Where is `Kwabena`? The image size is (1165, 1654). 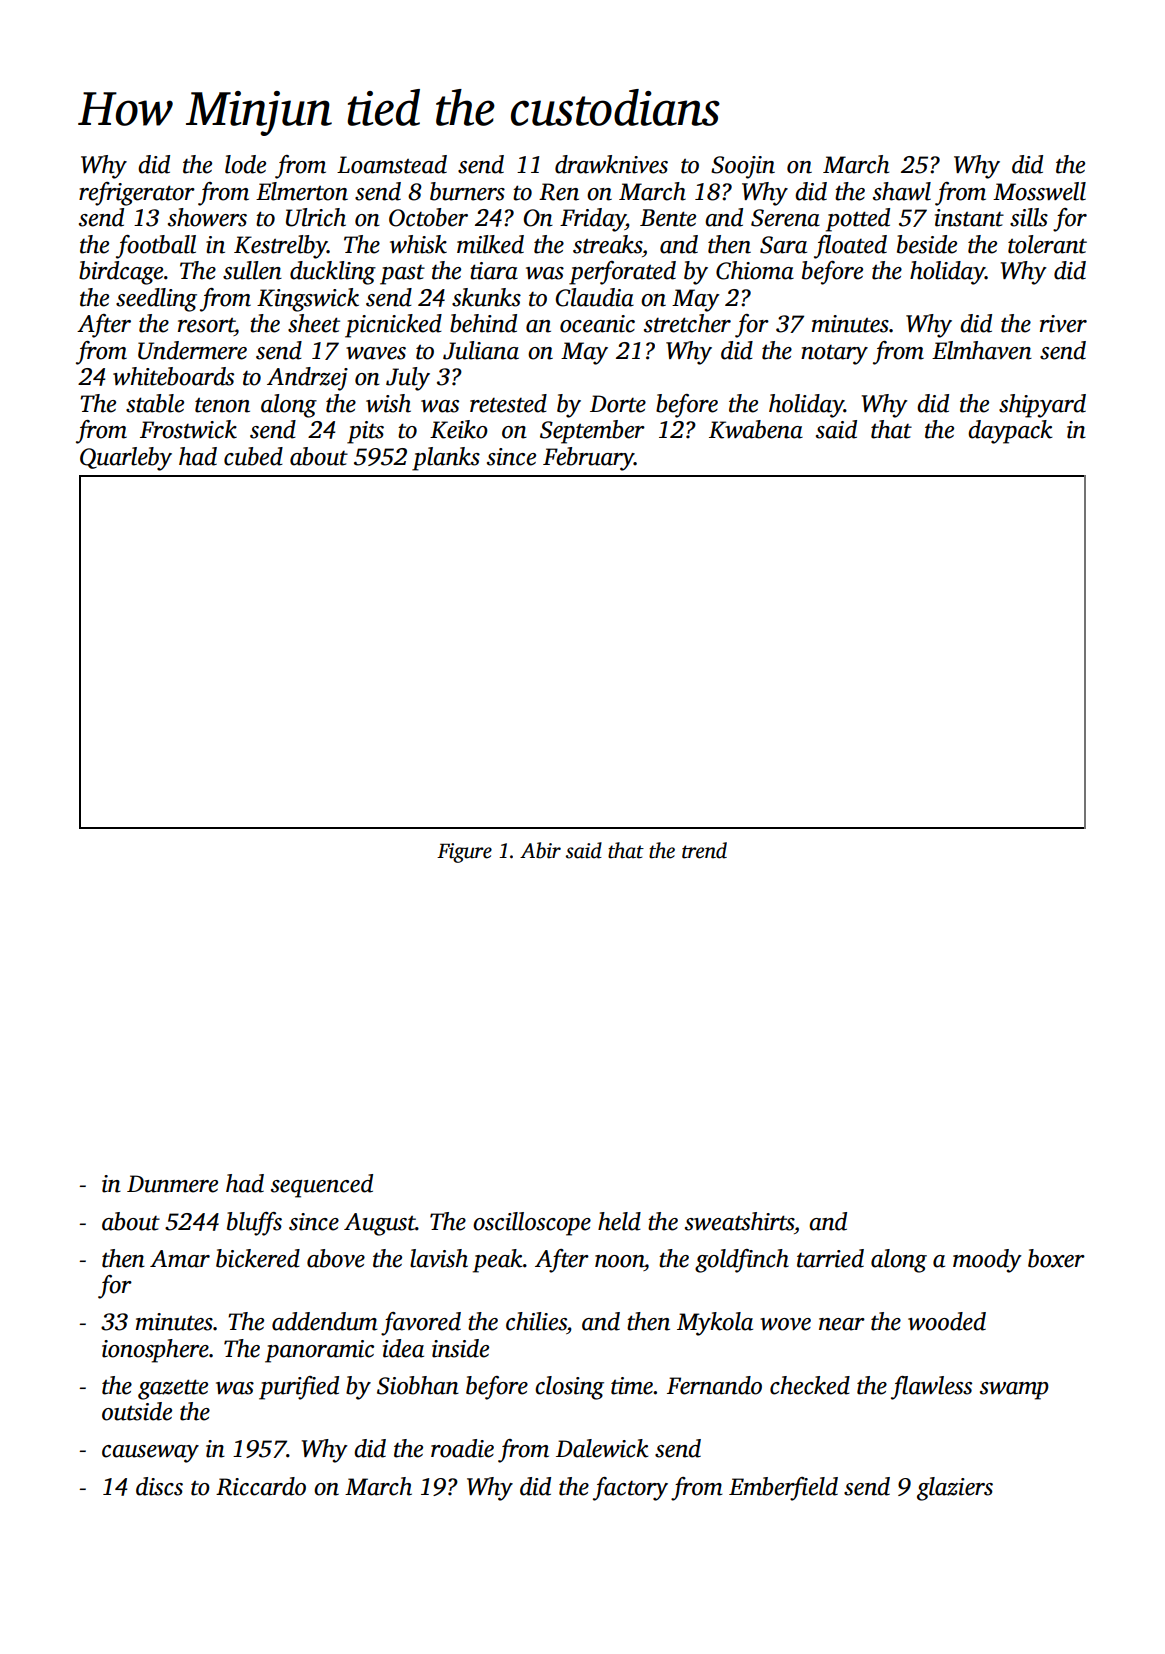 Kwabena is located at coordinates (756, 429).
